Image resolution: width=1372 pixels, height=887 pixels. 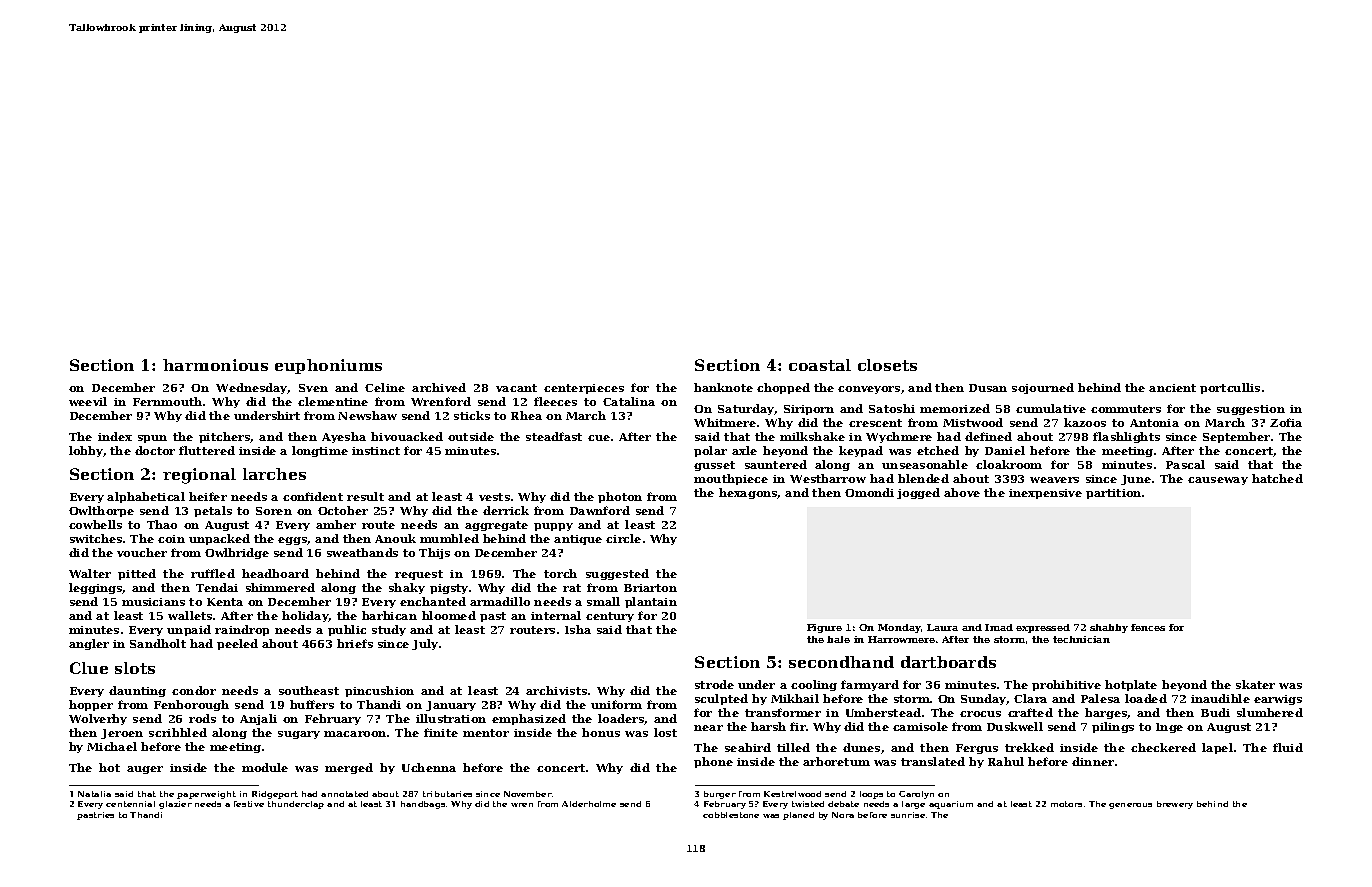 I want to click on festive, so click(x=249, y=804).
